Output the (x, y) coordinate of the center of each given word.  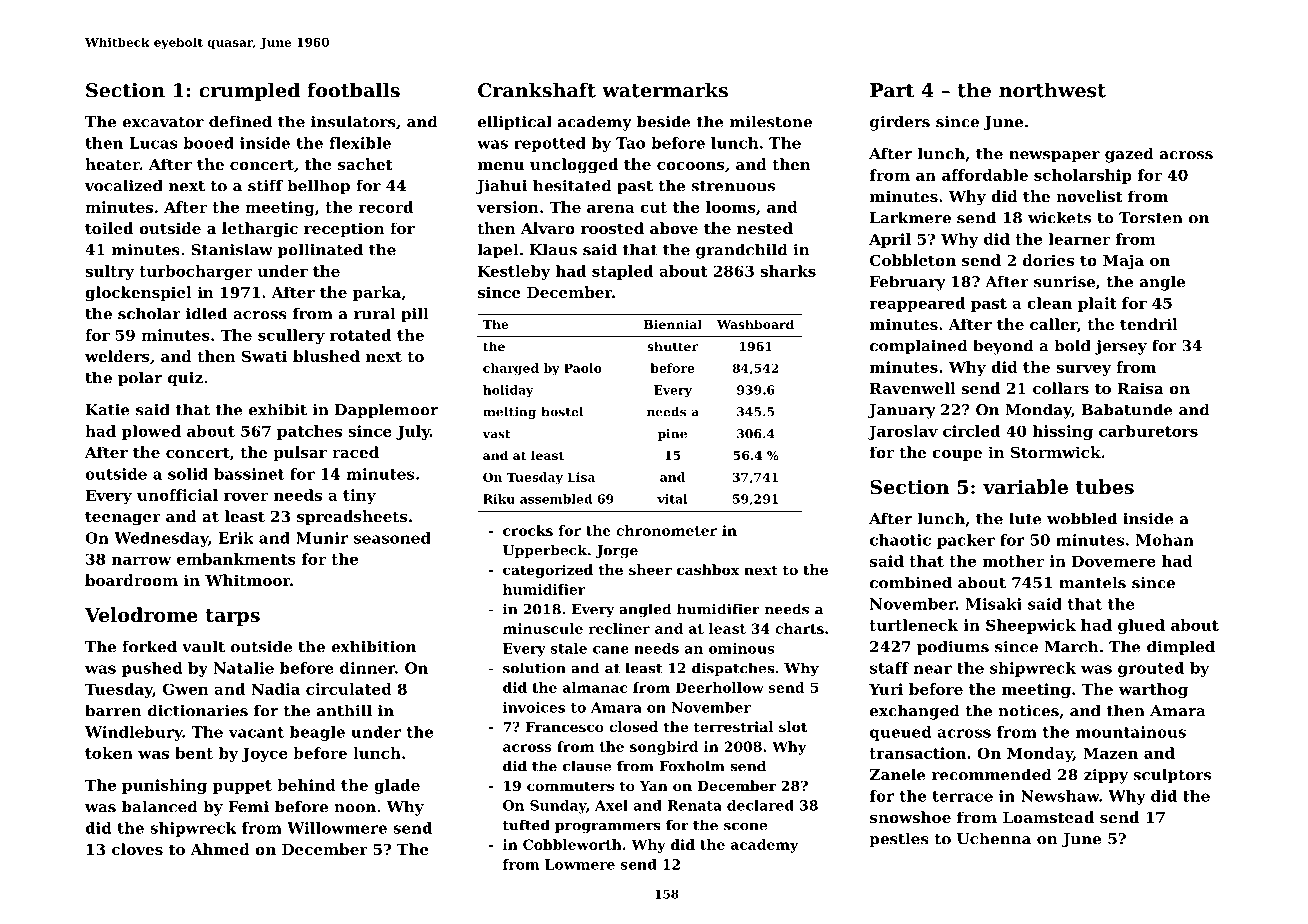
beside (664, 121)
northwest (1052, 90)
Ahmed (220, 849)
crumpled (249, 91)
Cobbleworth (572, 844)
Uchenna (994, 838)
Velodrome (141, 614)
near (932, 669)
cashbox (708, 569)
